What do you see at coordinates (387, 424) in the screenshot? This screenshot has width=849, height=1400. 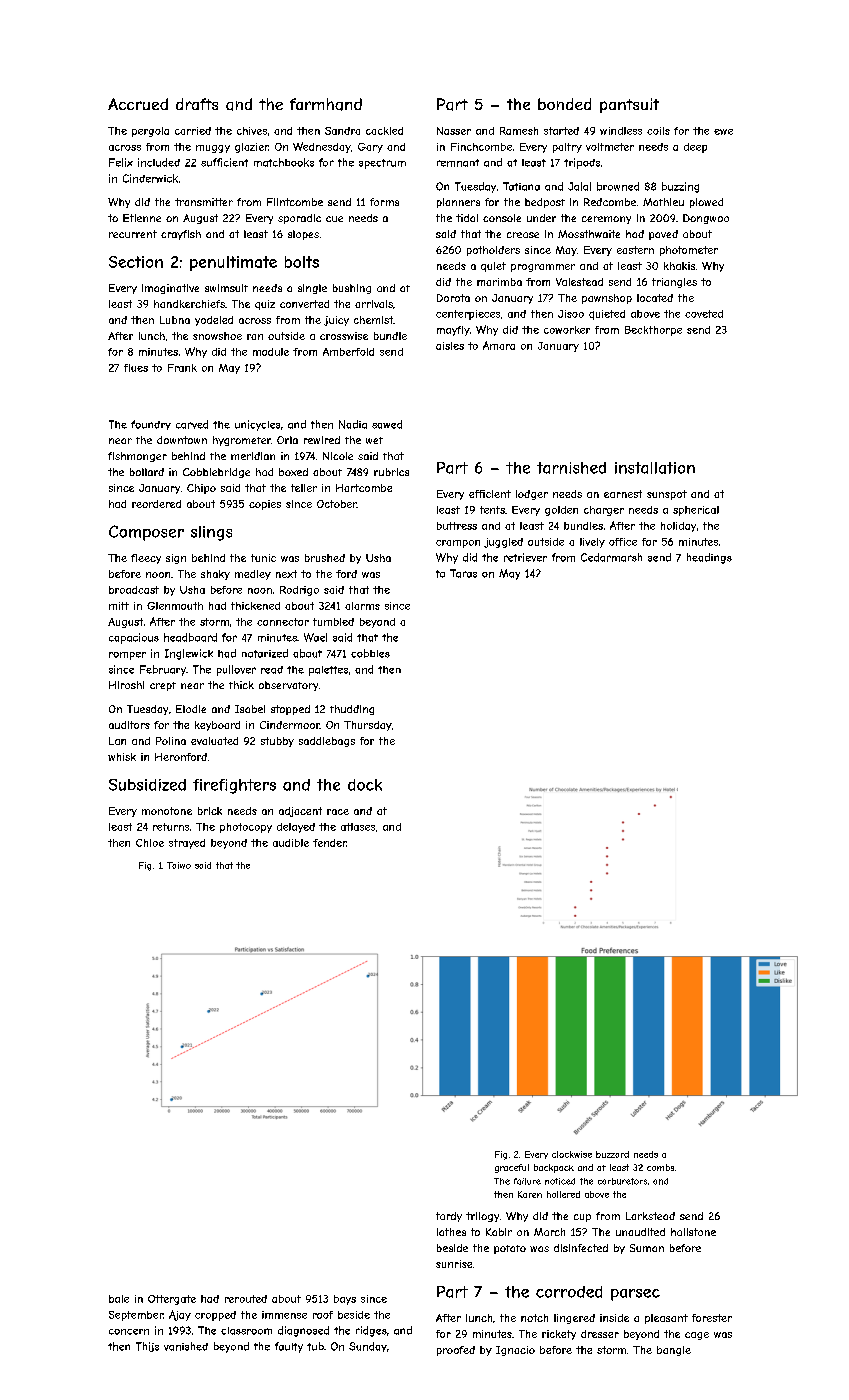 I see `sawed` at bounding box center [387, 424].
